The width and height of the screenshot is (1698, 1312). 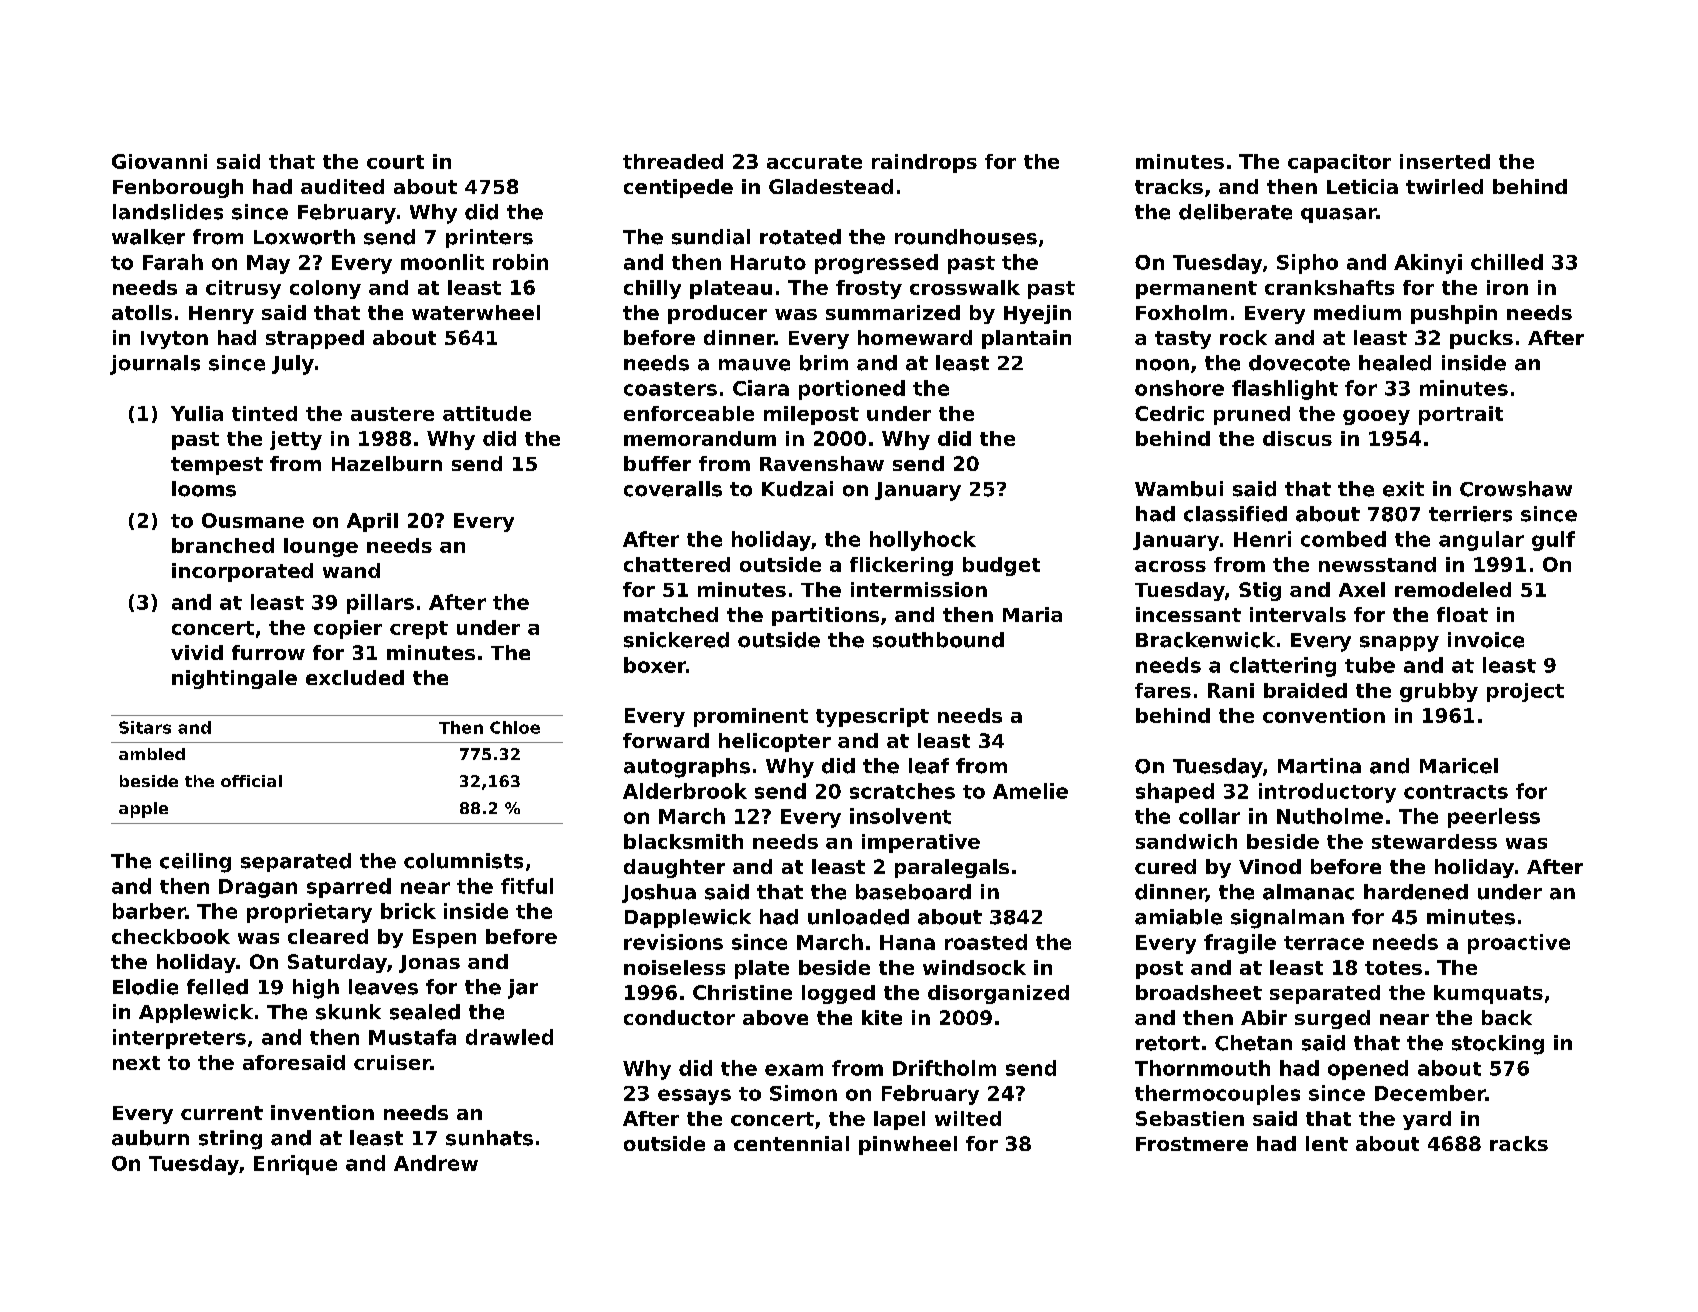 I want to click on crankshafts, so click(x=1329, y=287).
